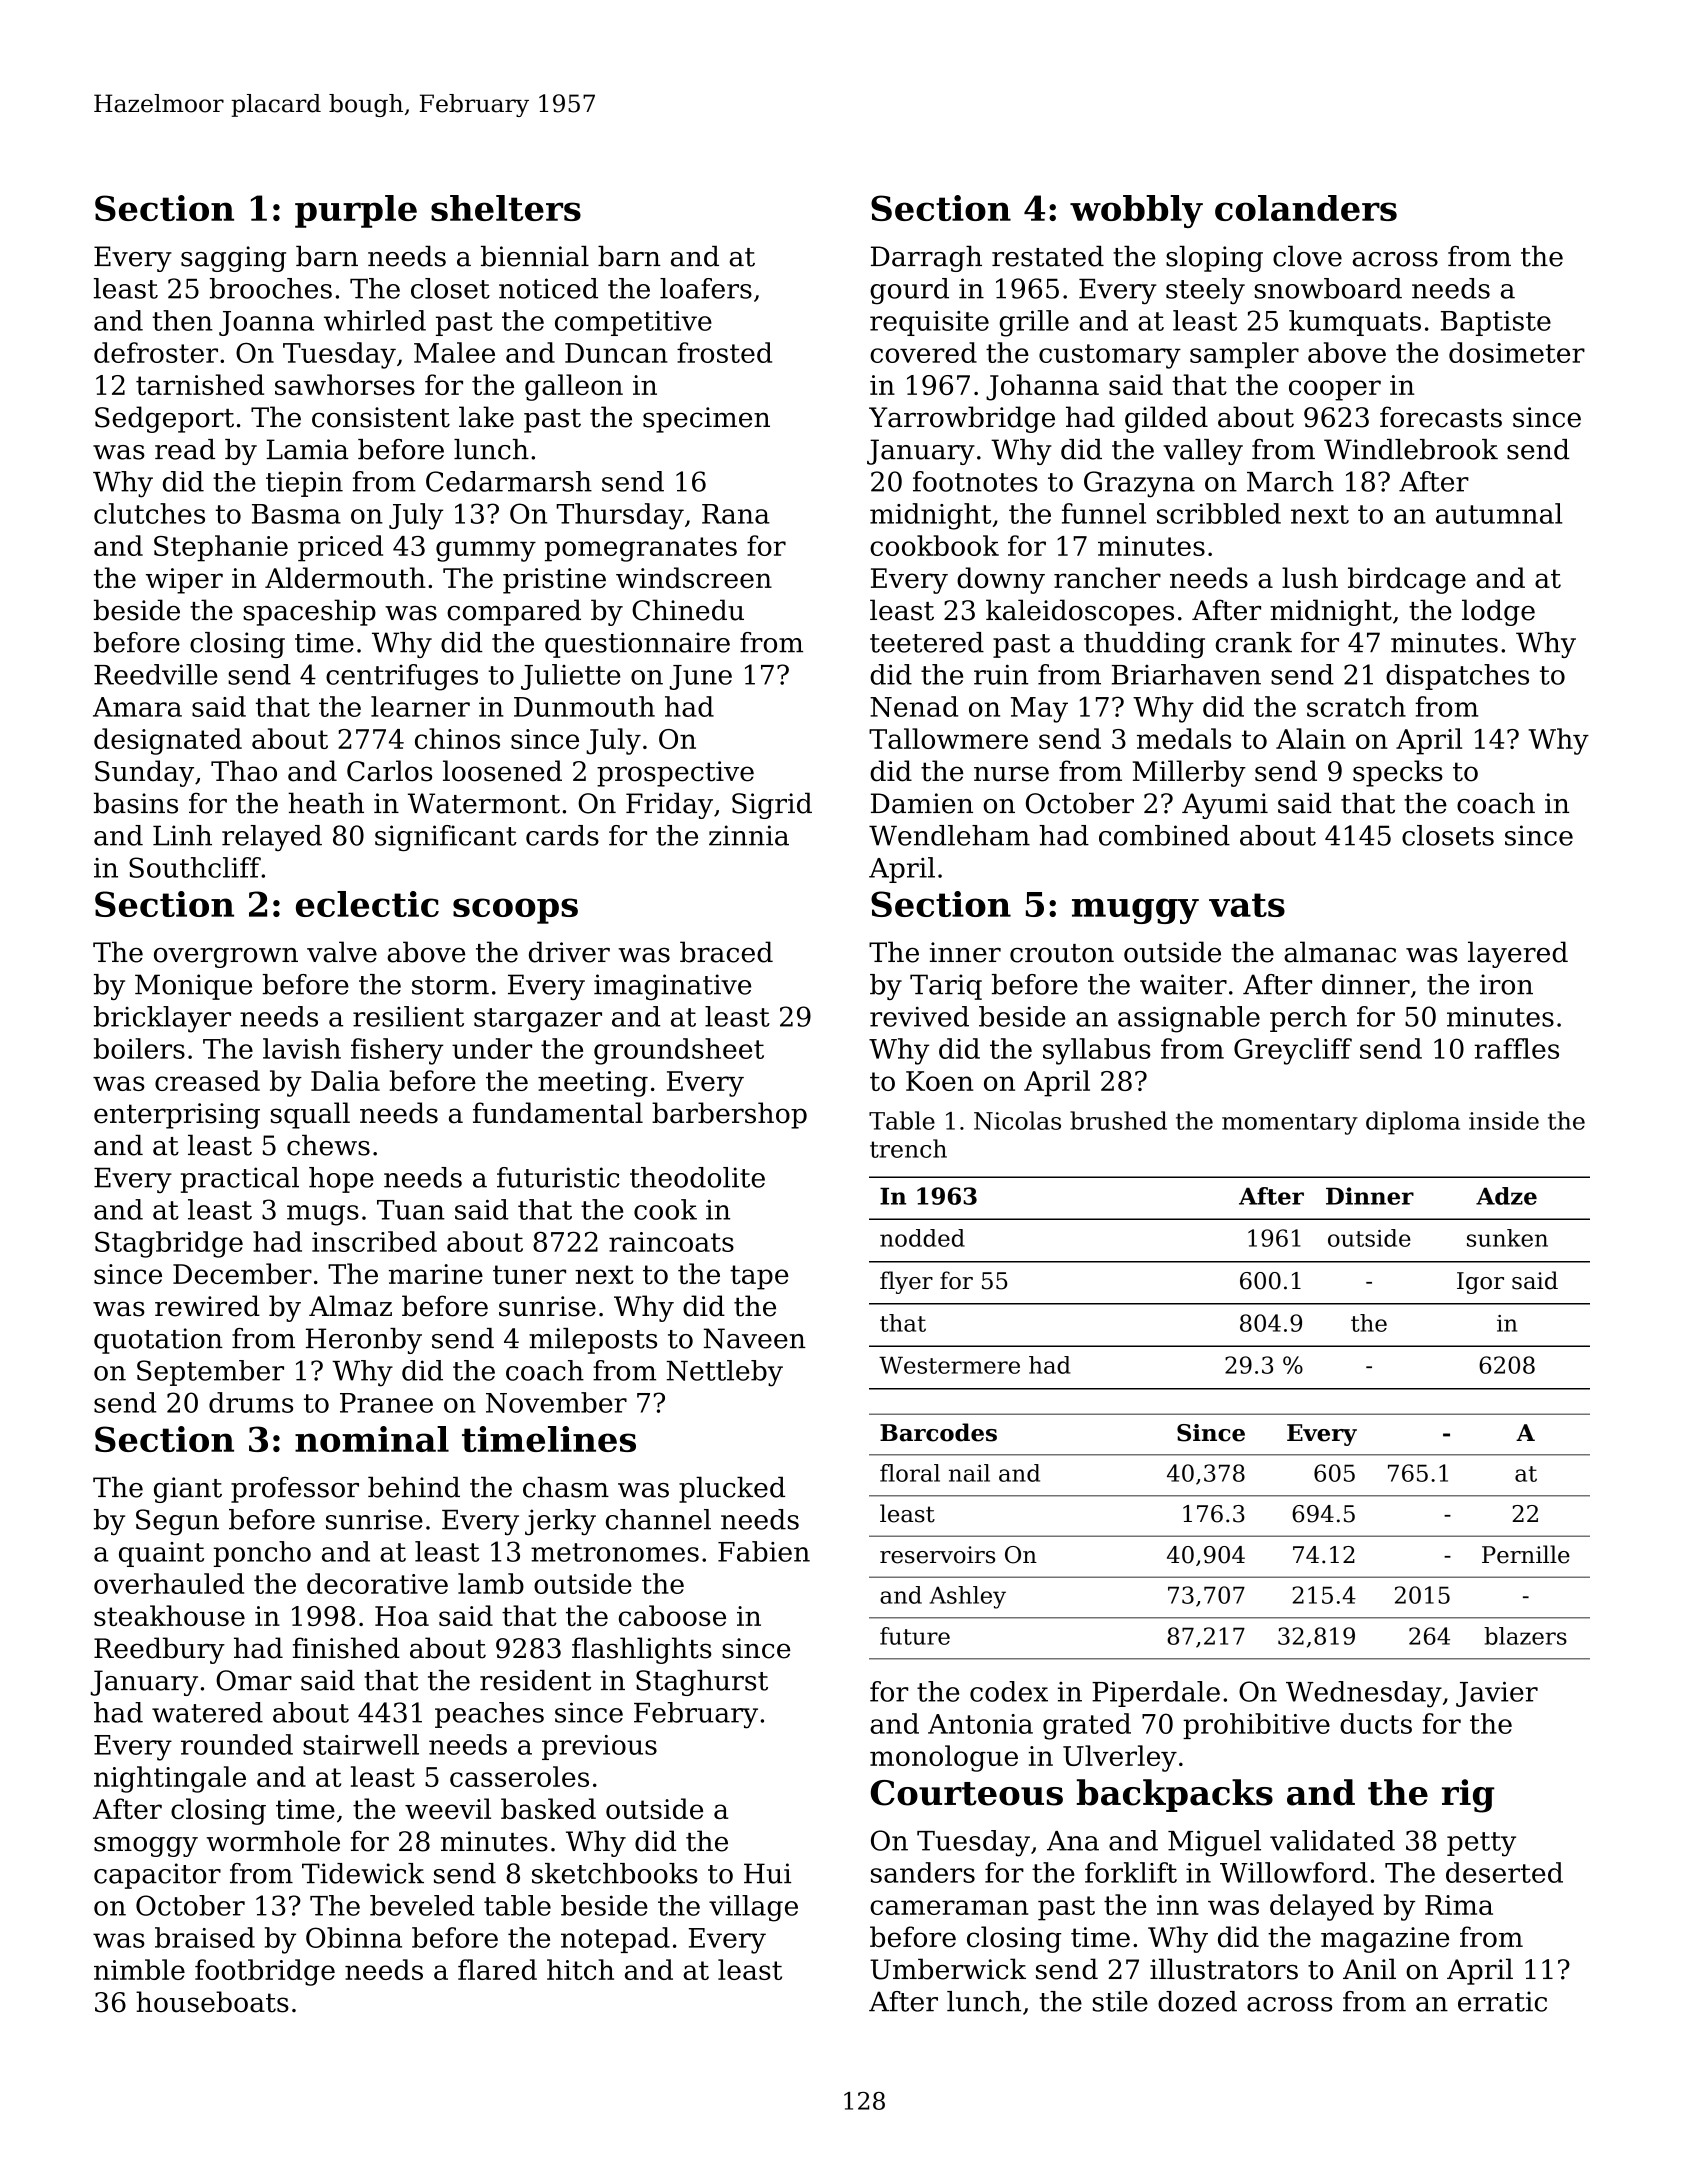 This screenshot has width=1683, height=2178. What do you see at coordinates (732, 1490) in the screenshot?
I see `plucked` at bounding box center [732, 1490].
